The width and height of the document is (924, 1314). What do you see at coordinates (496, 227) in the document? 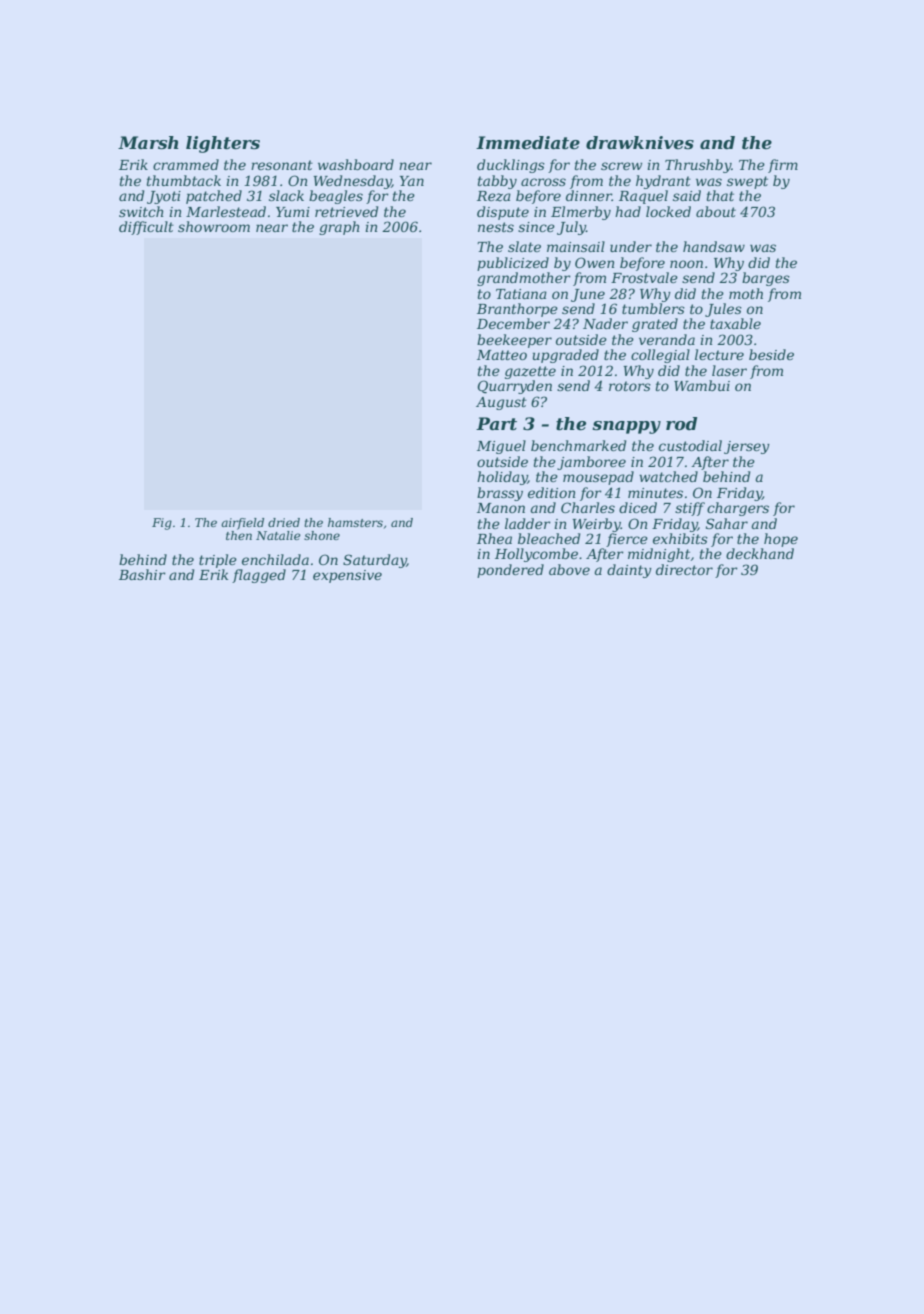
I see `nests` at bounding box center [496, 227].
